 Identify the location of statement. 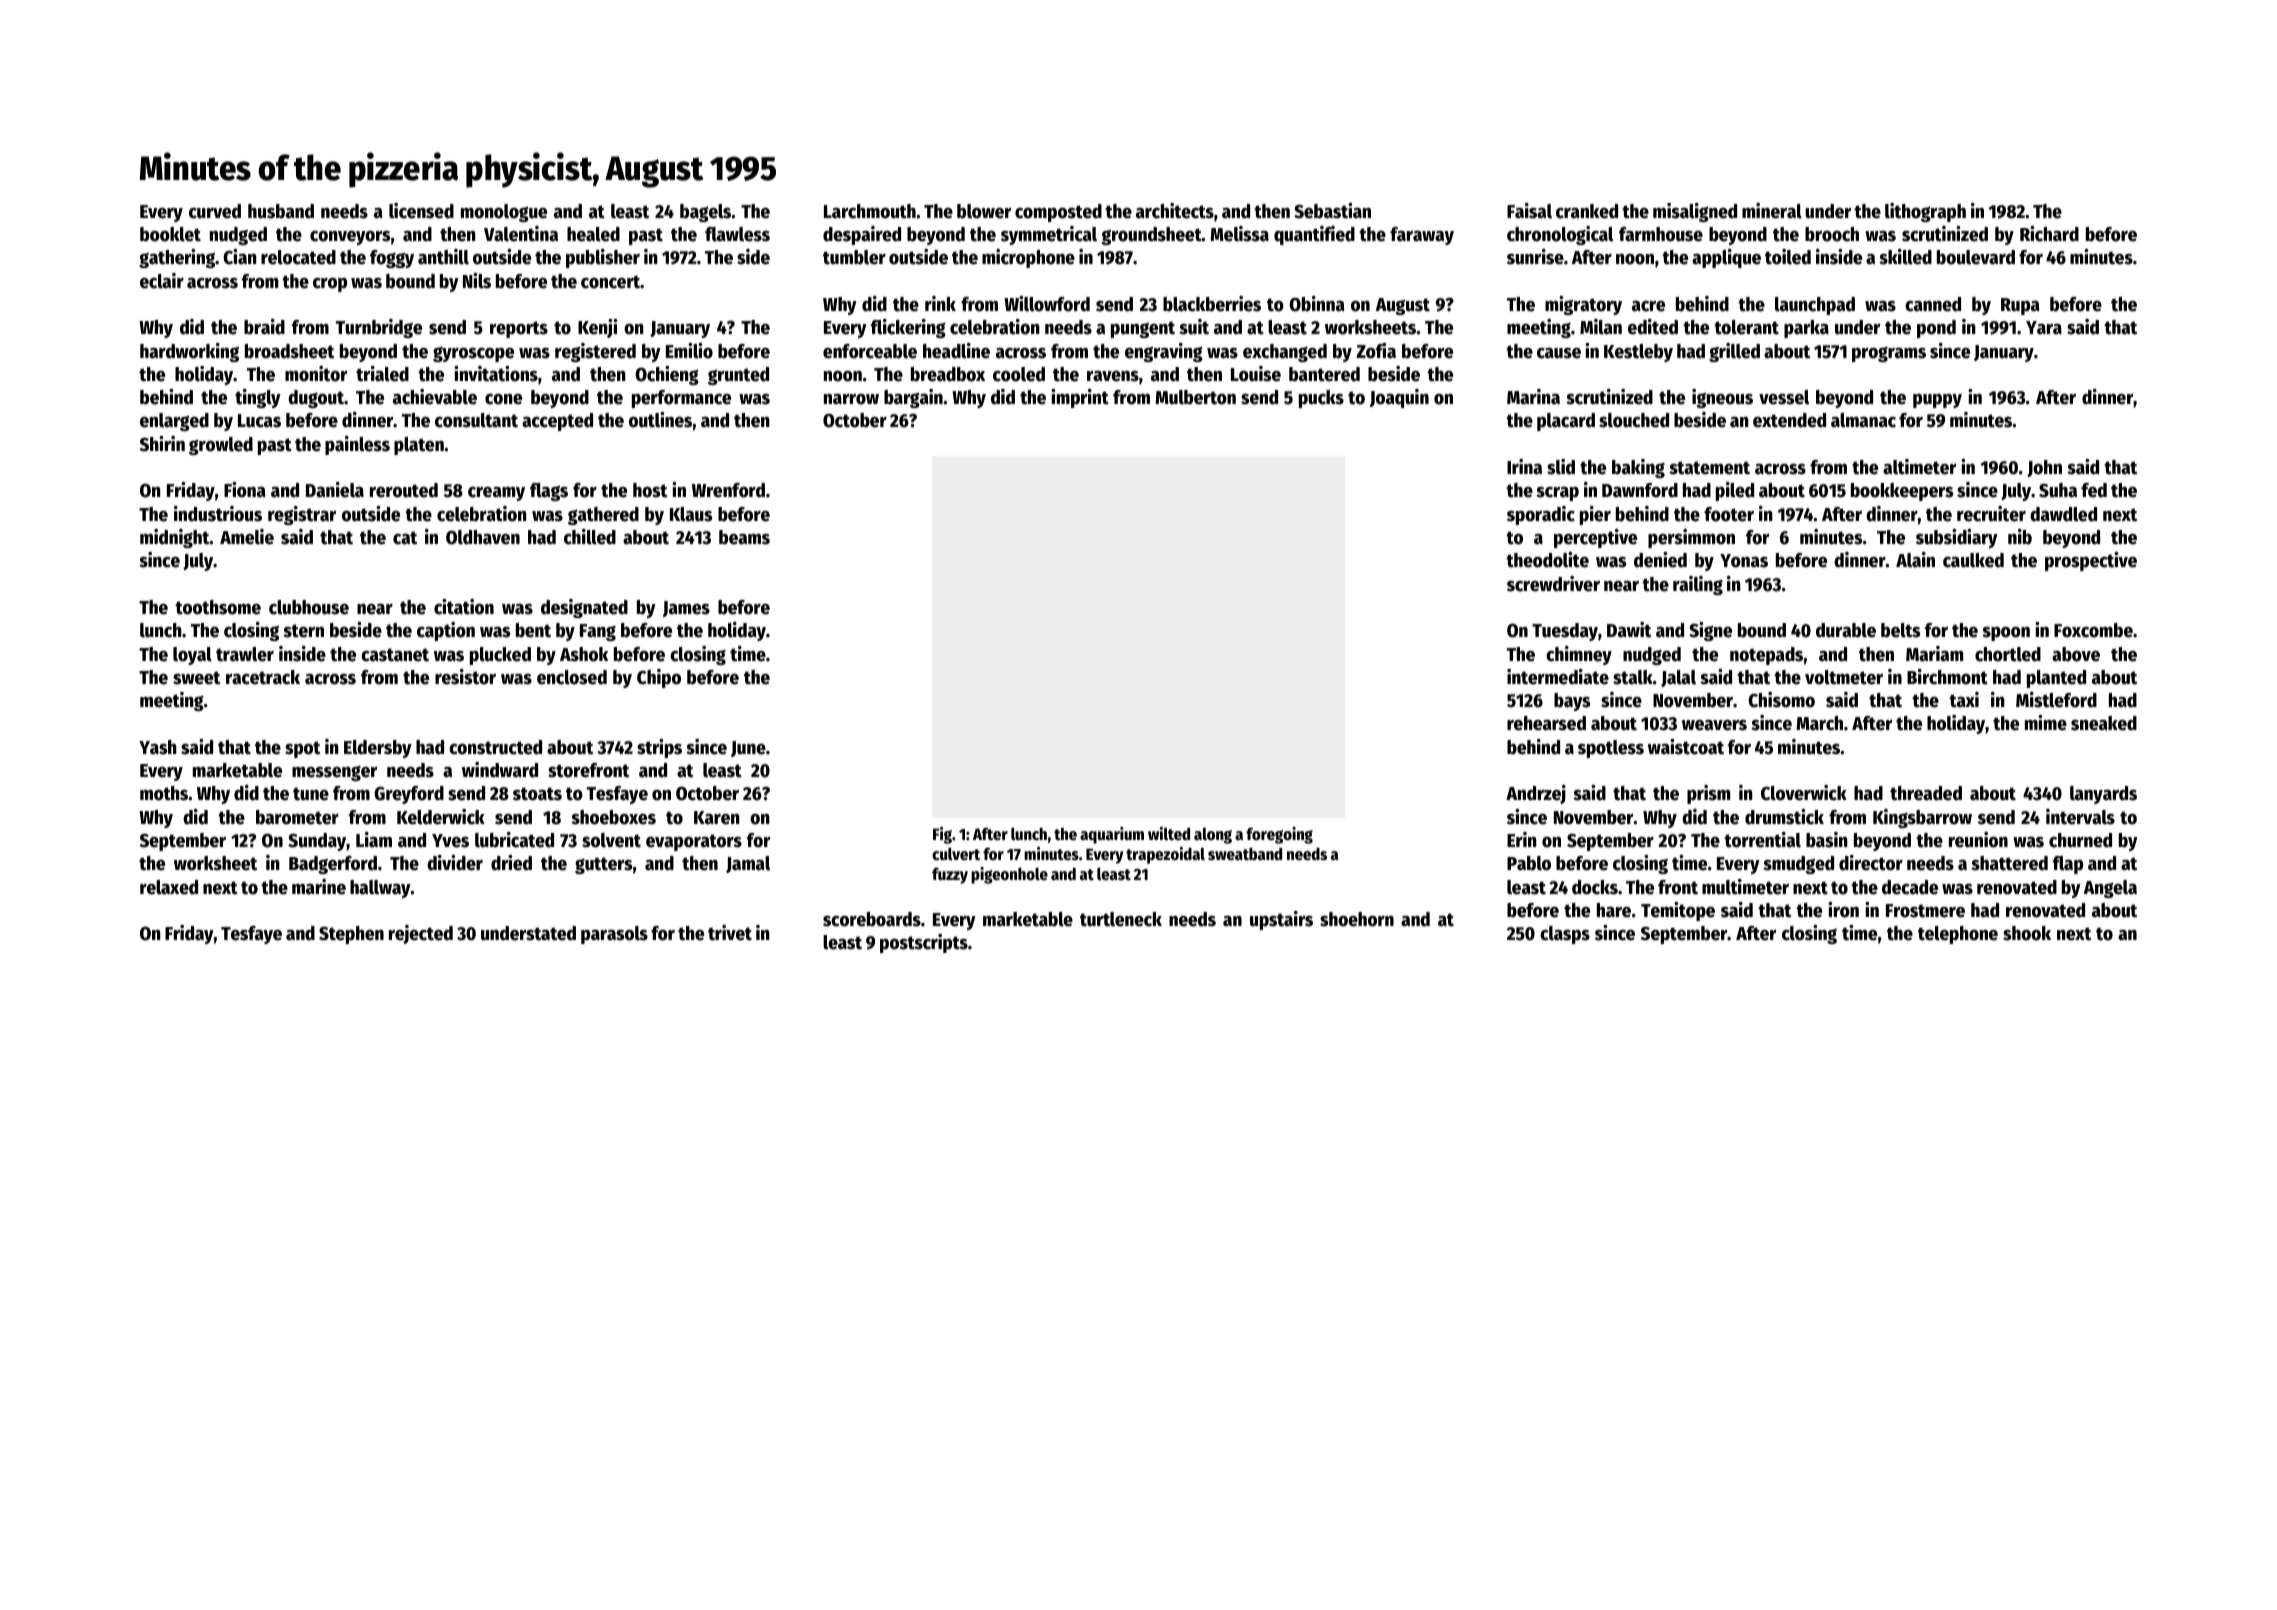
(1709, 468).
